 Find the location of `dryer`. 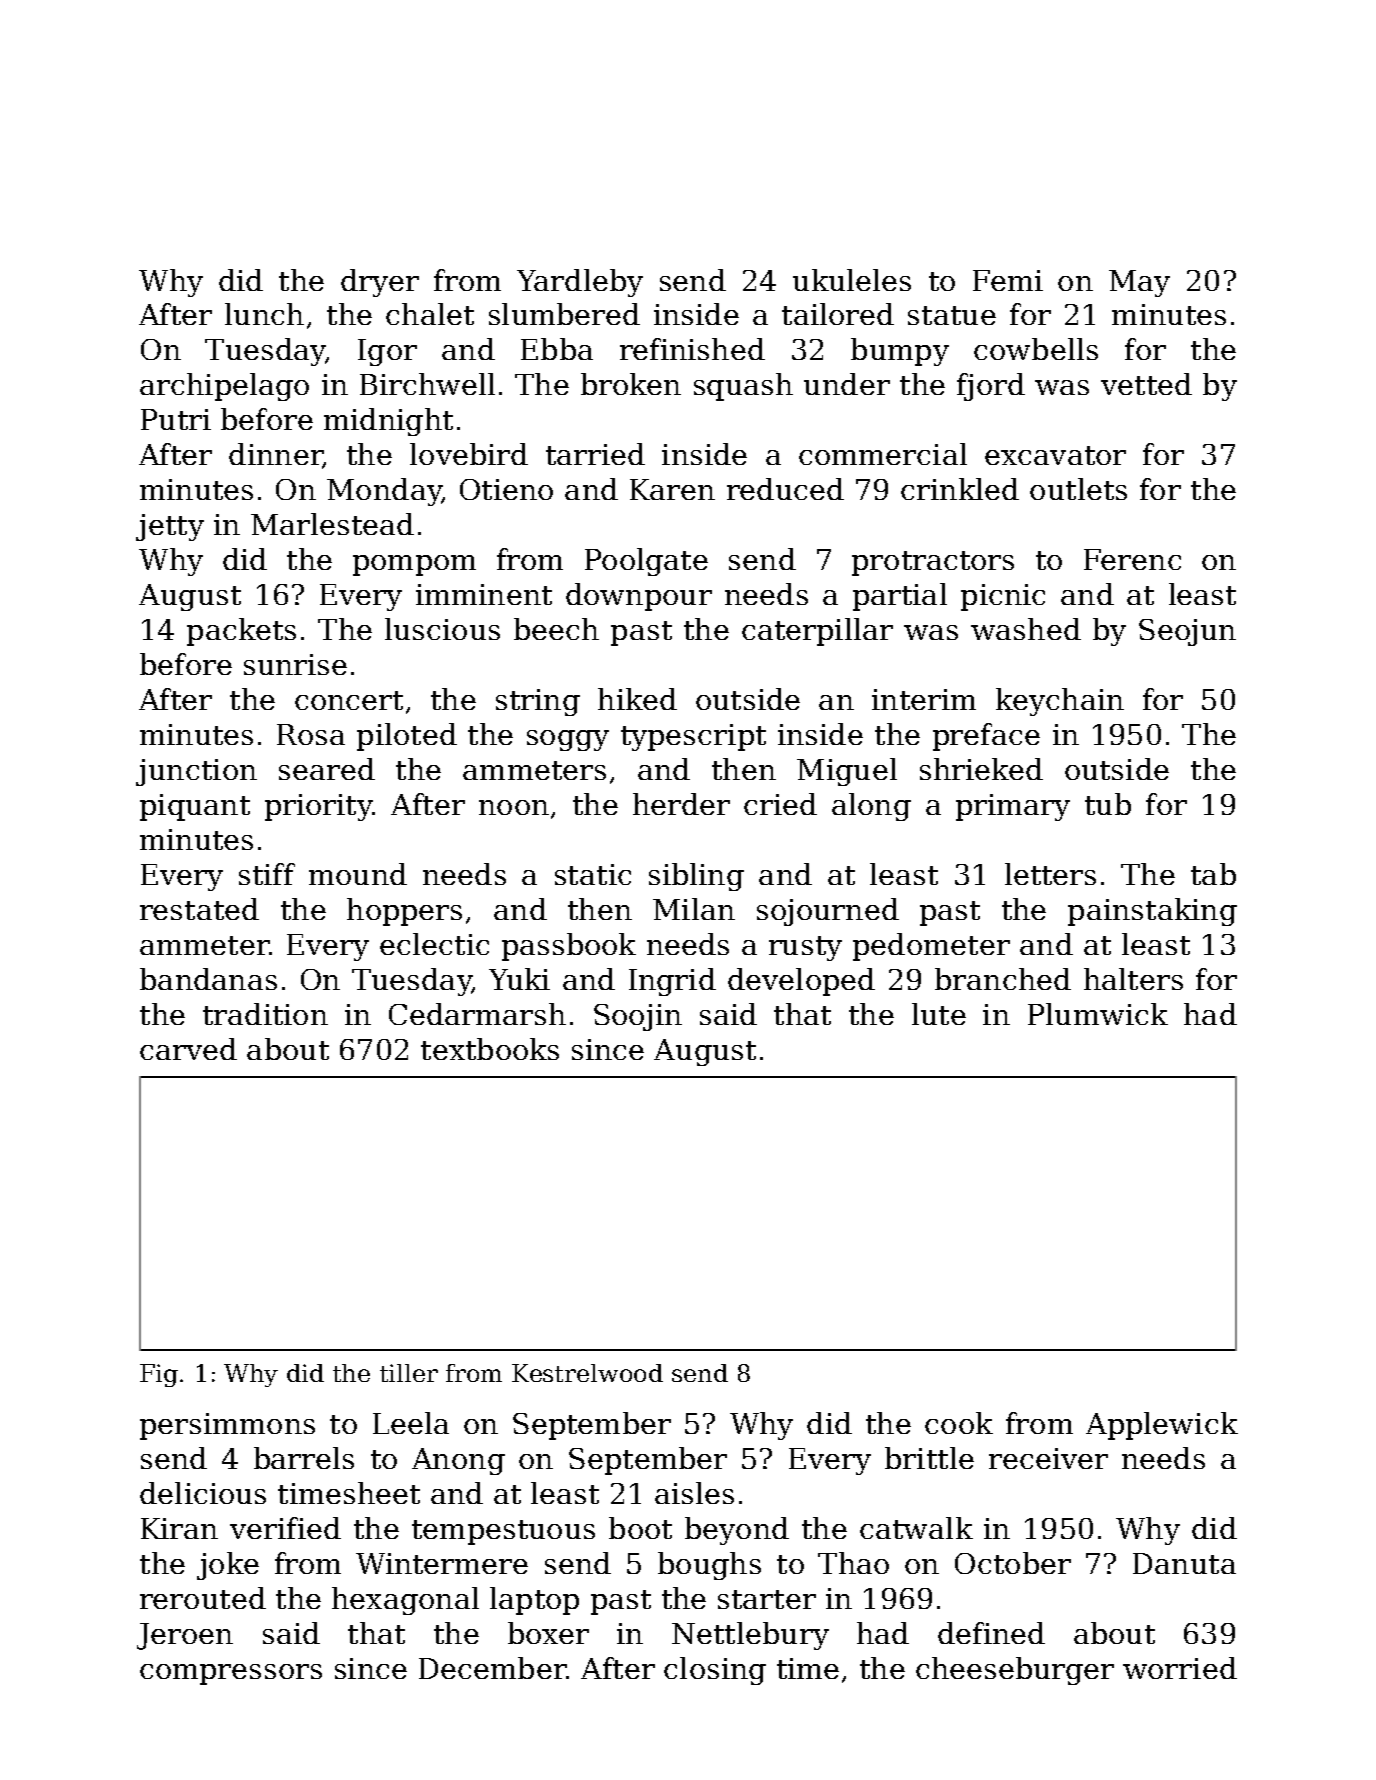

dryer is located at coordinates (380, 283).
